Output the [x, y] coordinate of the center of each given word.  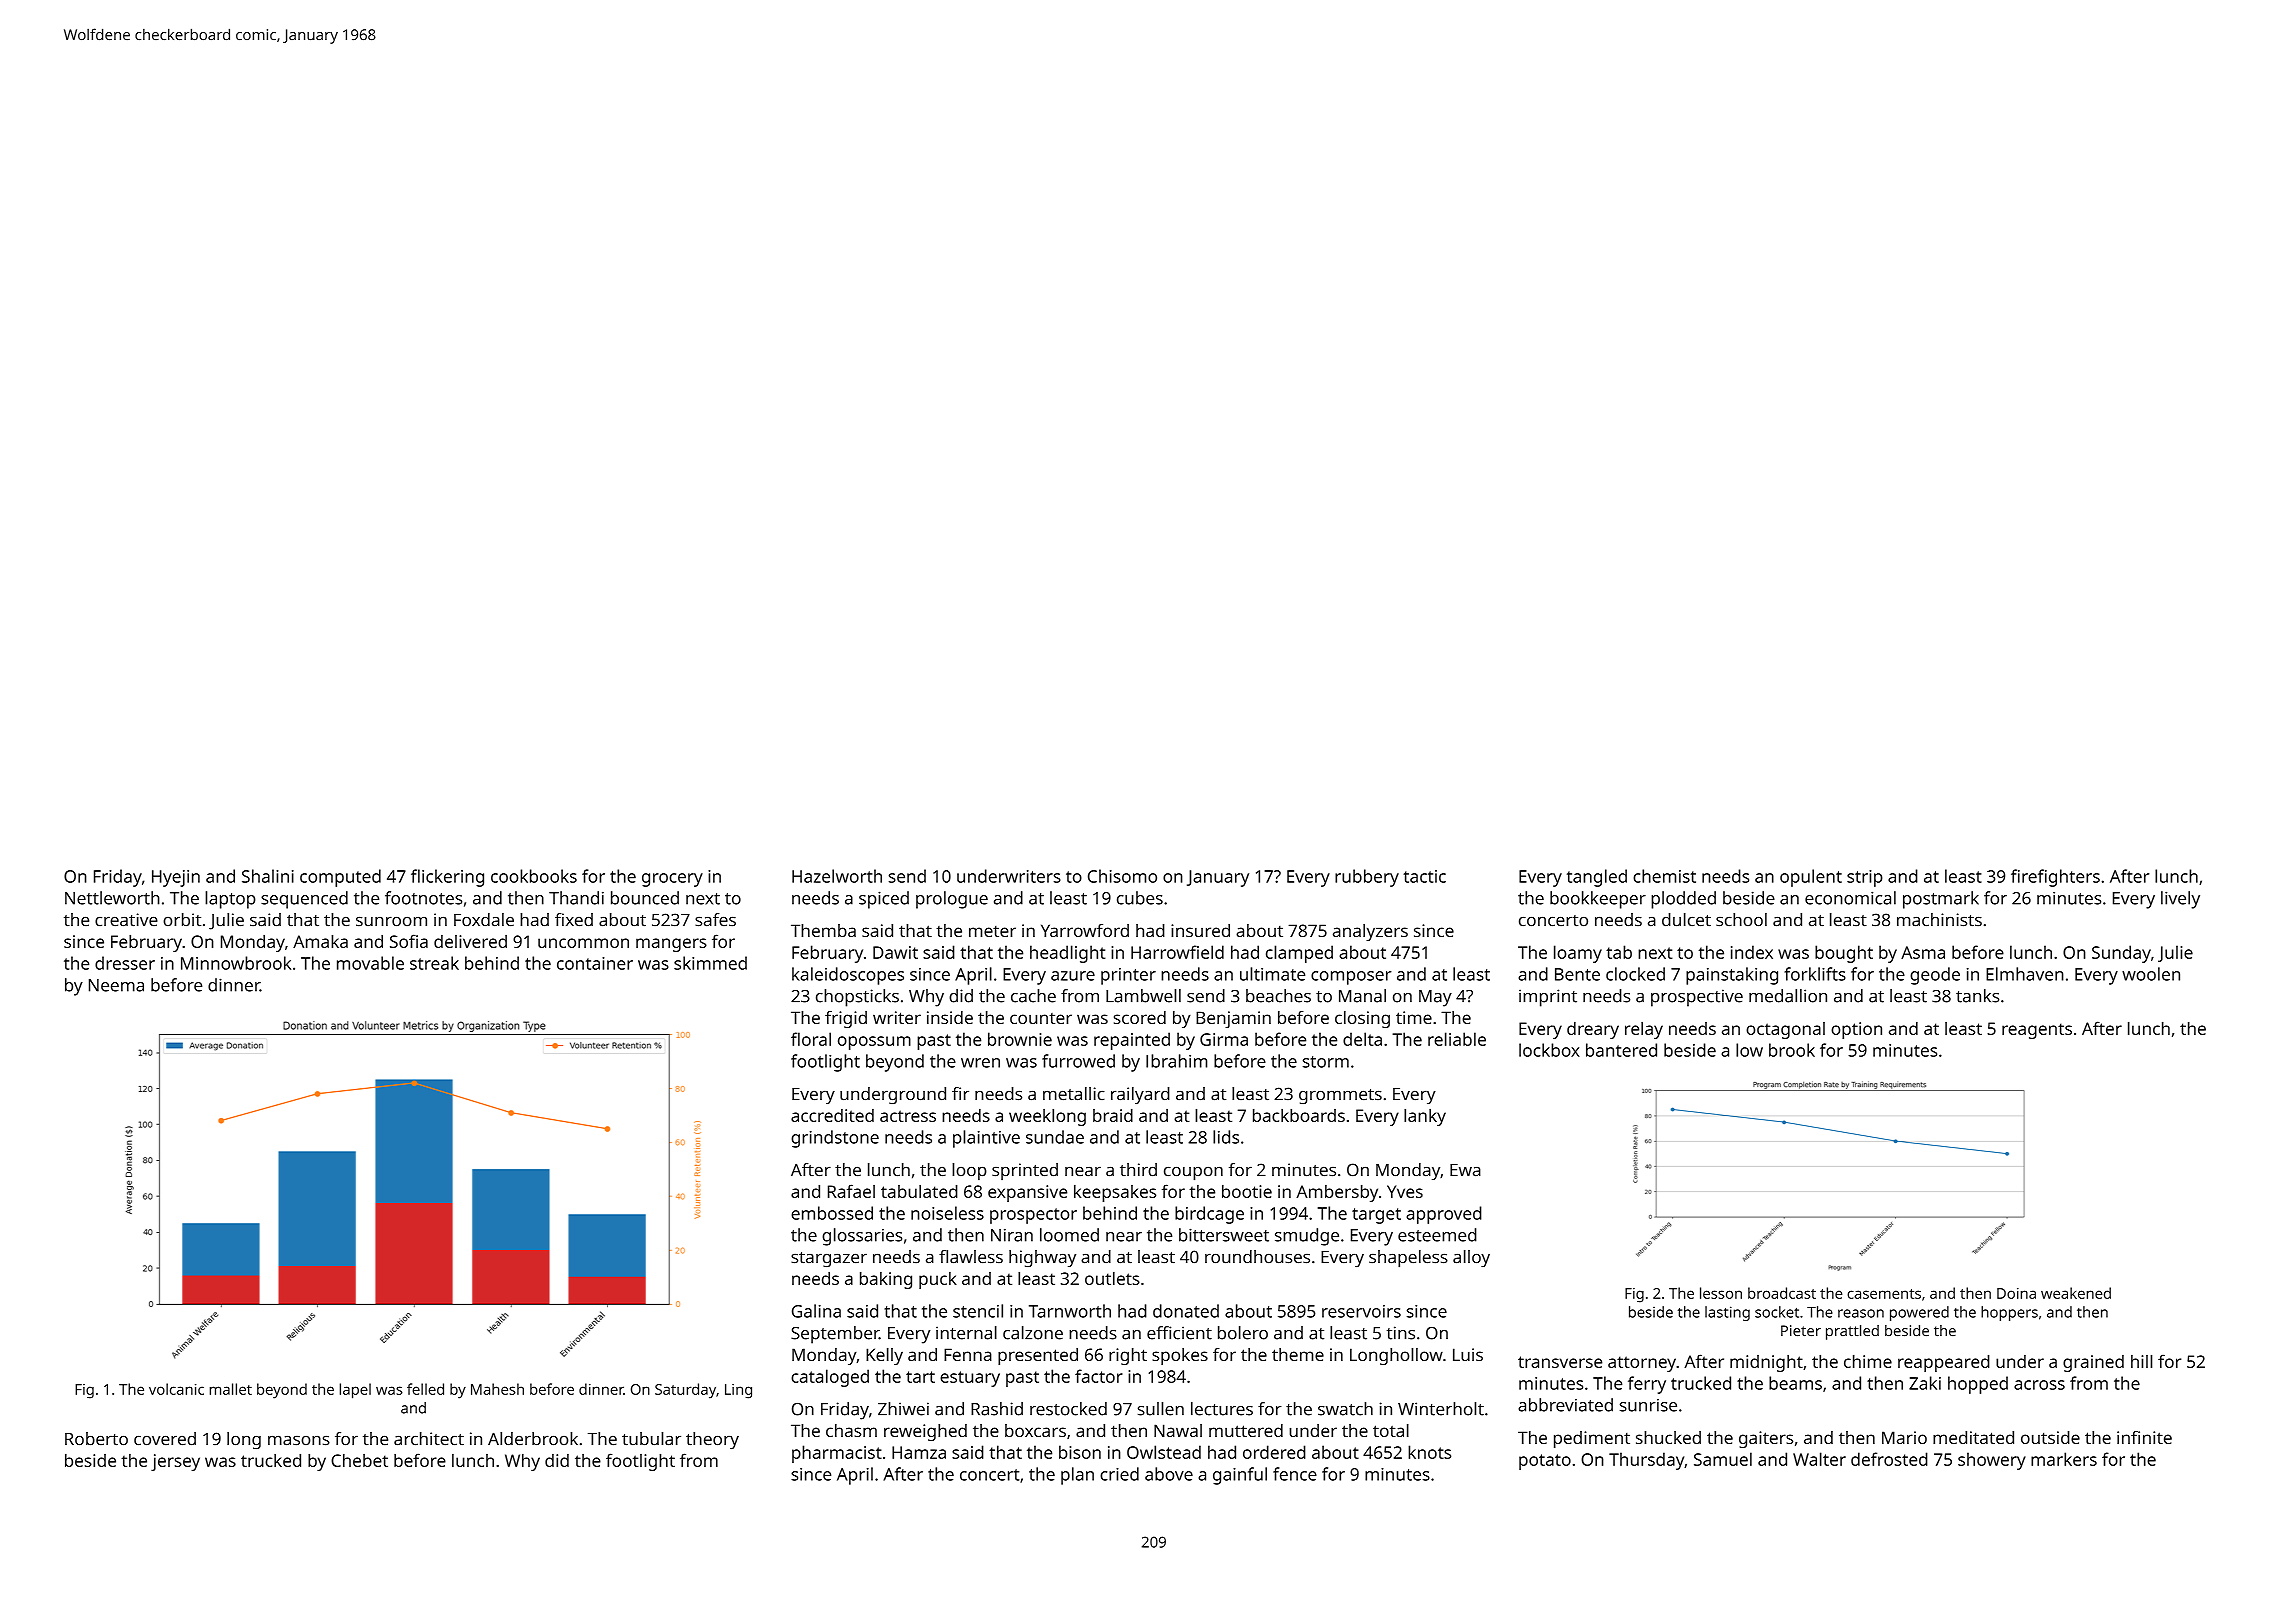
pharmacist [837, 1454]
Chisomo [1122, 876]
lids [1226, 1137]
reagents [2037, 1031]
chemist [1664, 876]
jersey [175, 1462]
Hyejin [176, 878]
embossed [832, 1213]
